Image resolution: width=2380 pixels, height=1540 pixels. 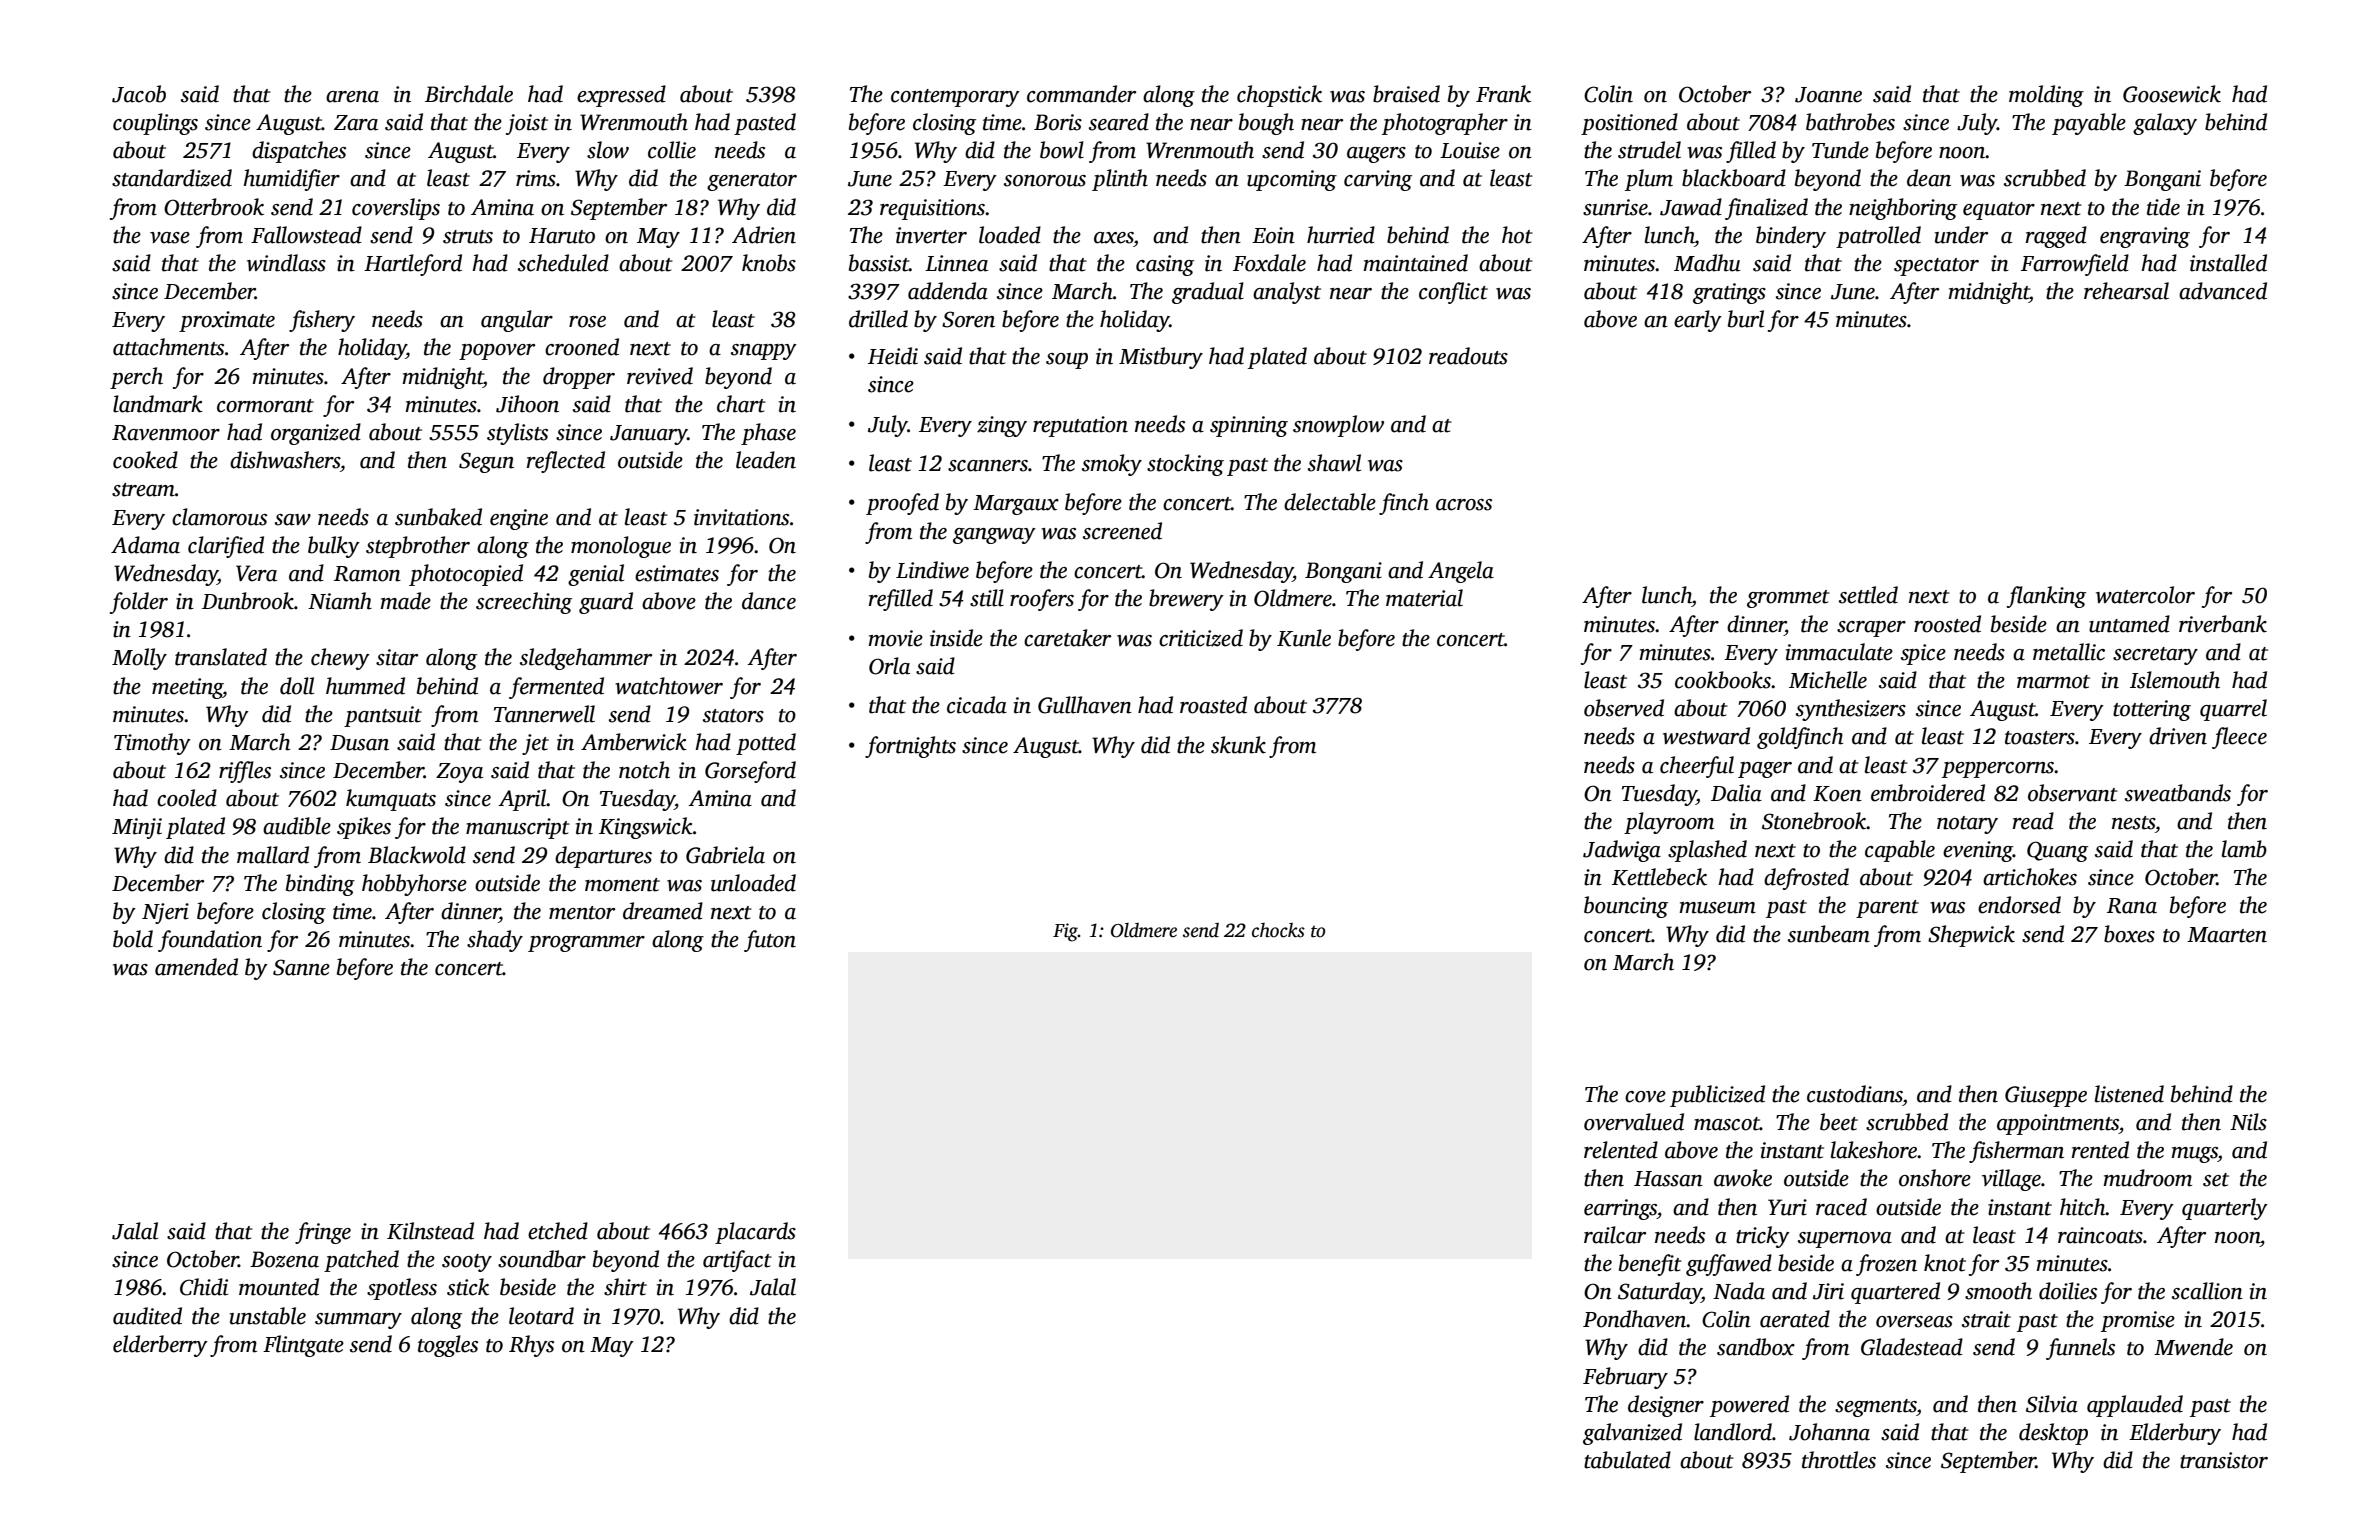 I want to click on cookbooks, so click(x=1723, y=680).
